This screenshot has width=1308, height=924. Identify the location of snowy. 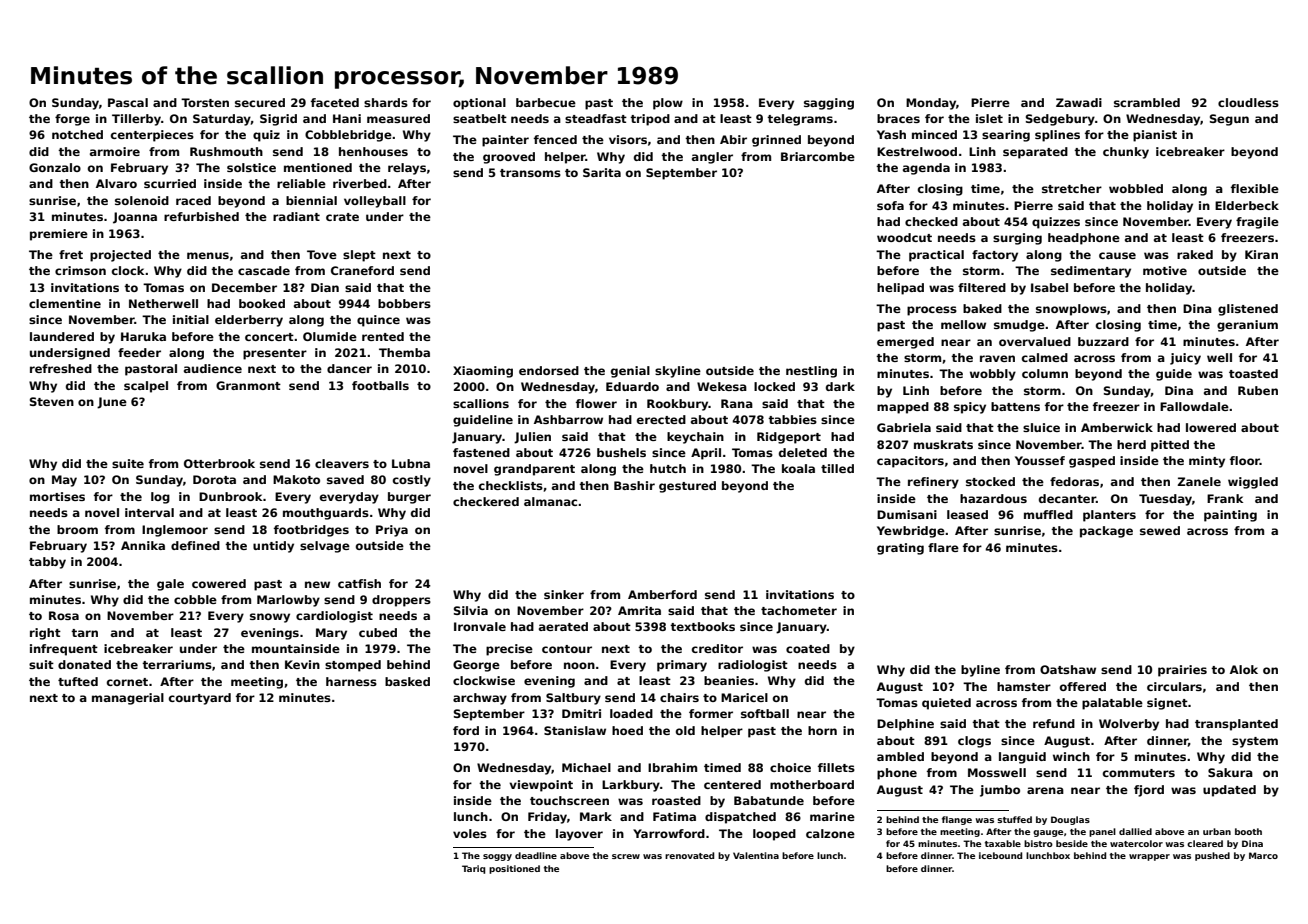
(270, 618).
